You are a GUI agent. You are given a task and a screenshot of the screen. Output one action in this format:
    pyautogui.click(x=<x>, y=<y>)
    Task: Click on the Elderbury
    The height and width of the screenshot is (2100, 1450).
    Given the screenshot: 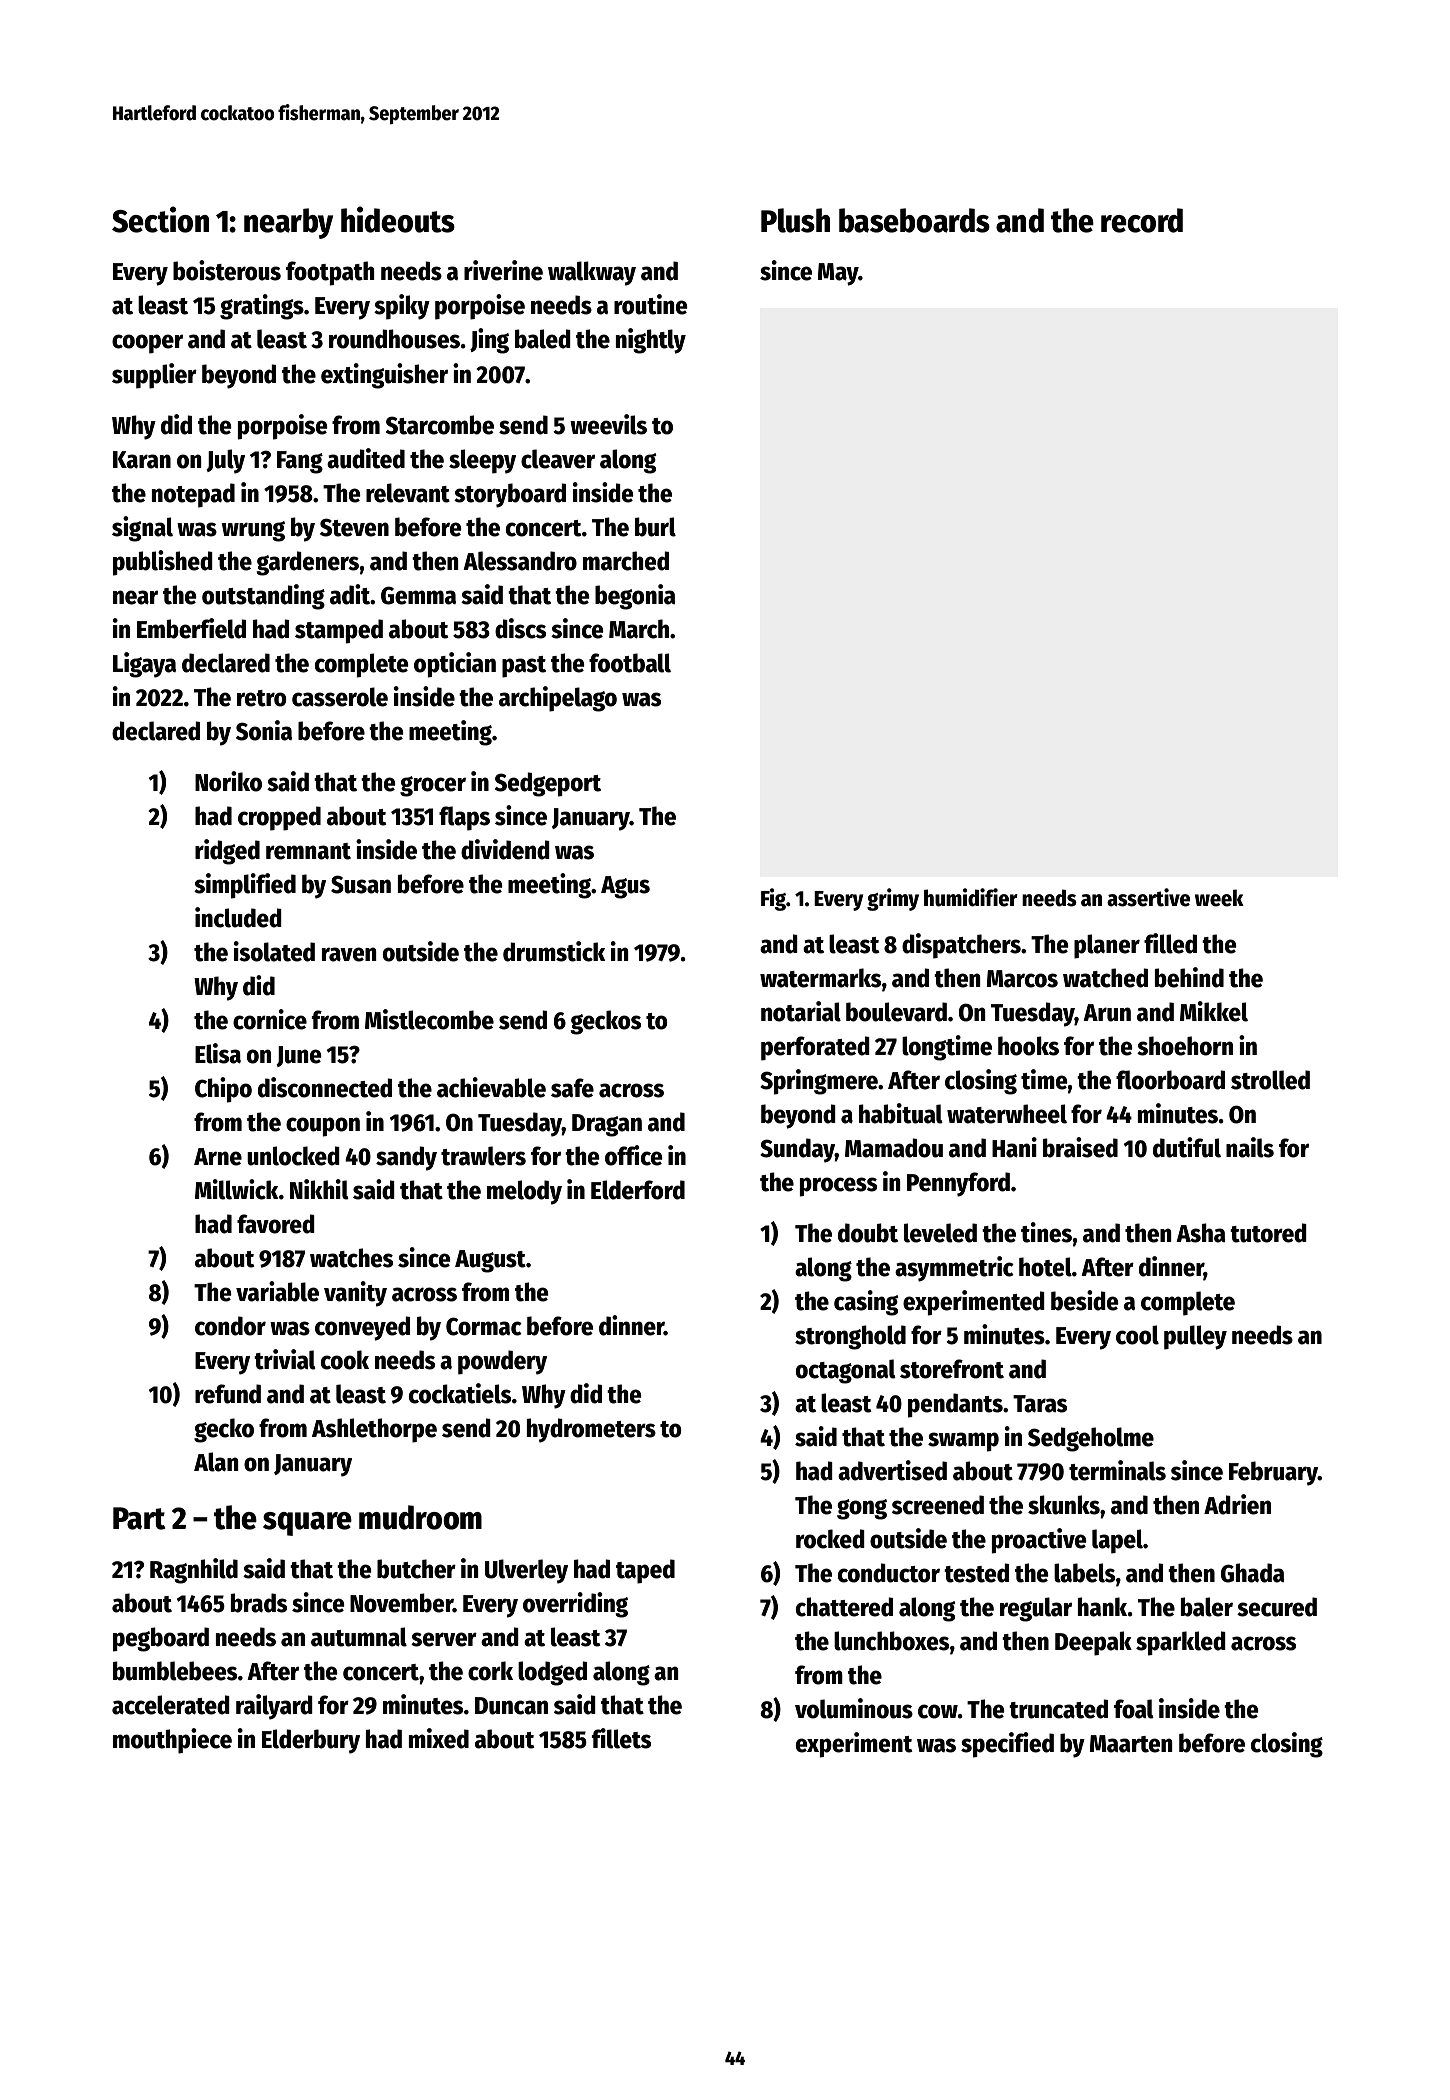 What is the action you would take?
    pyautogui.click(x=311, y=1741)
